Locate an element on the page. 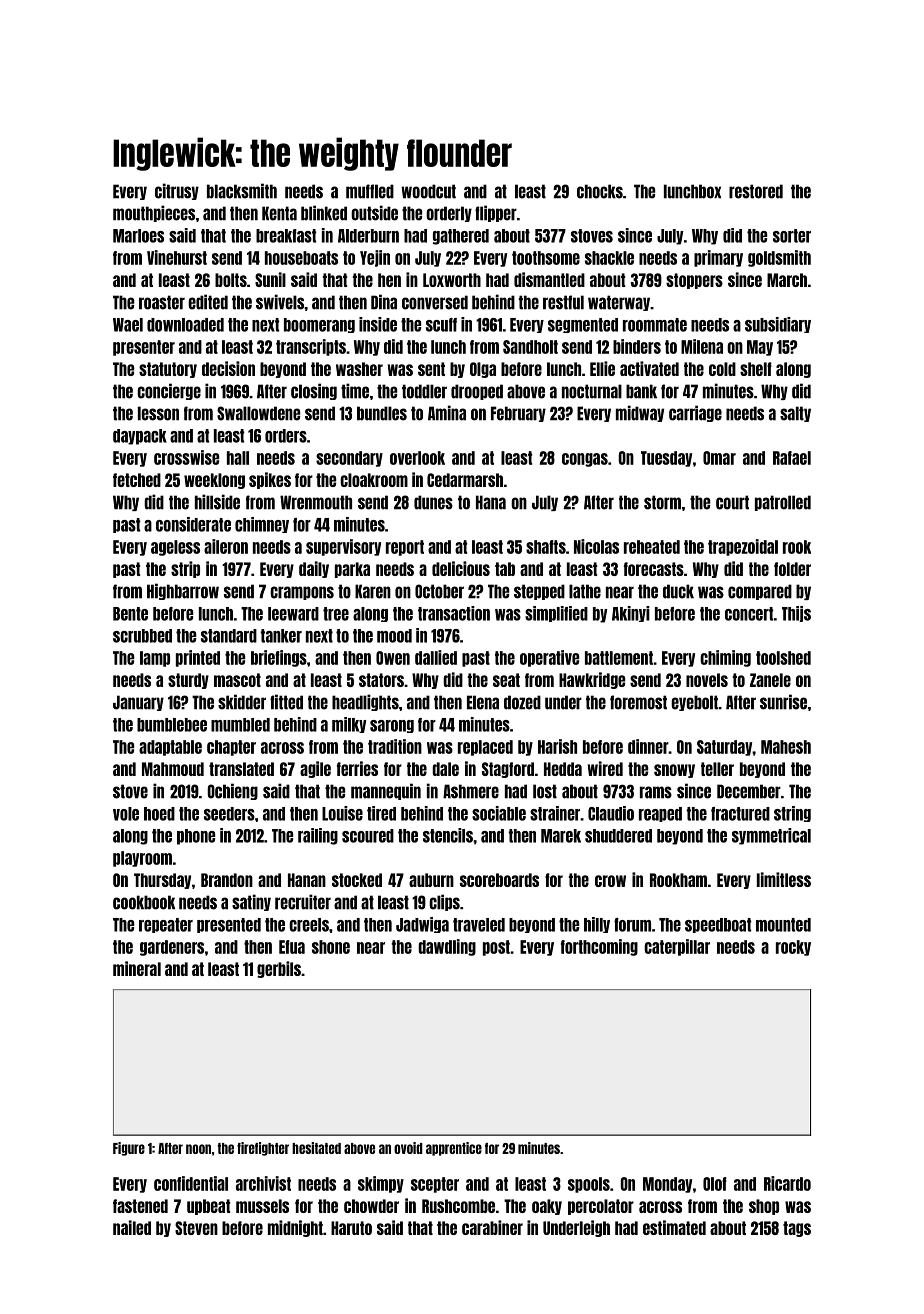 This image has width=924, height=1314. forecasts is located at coordinates (654, 569).
